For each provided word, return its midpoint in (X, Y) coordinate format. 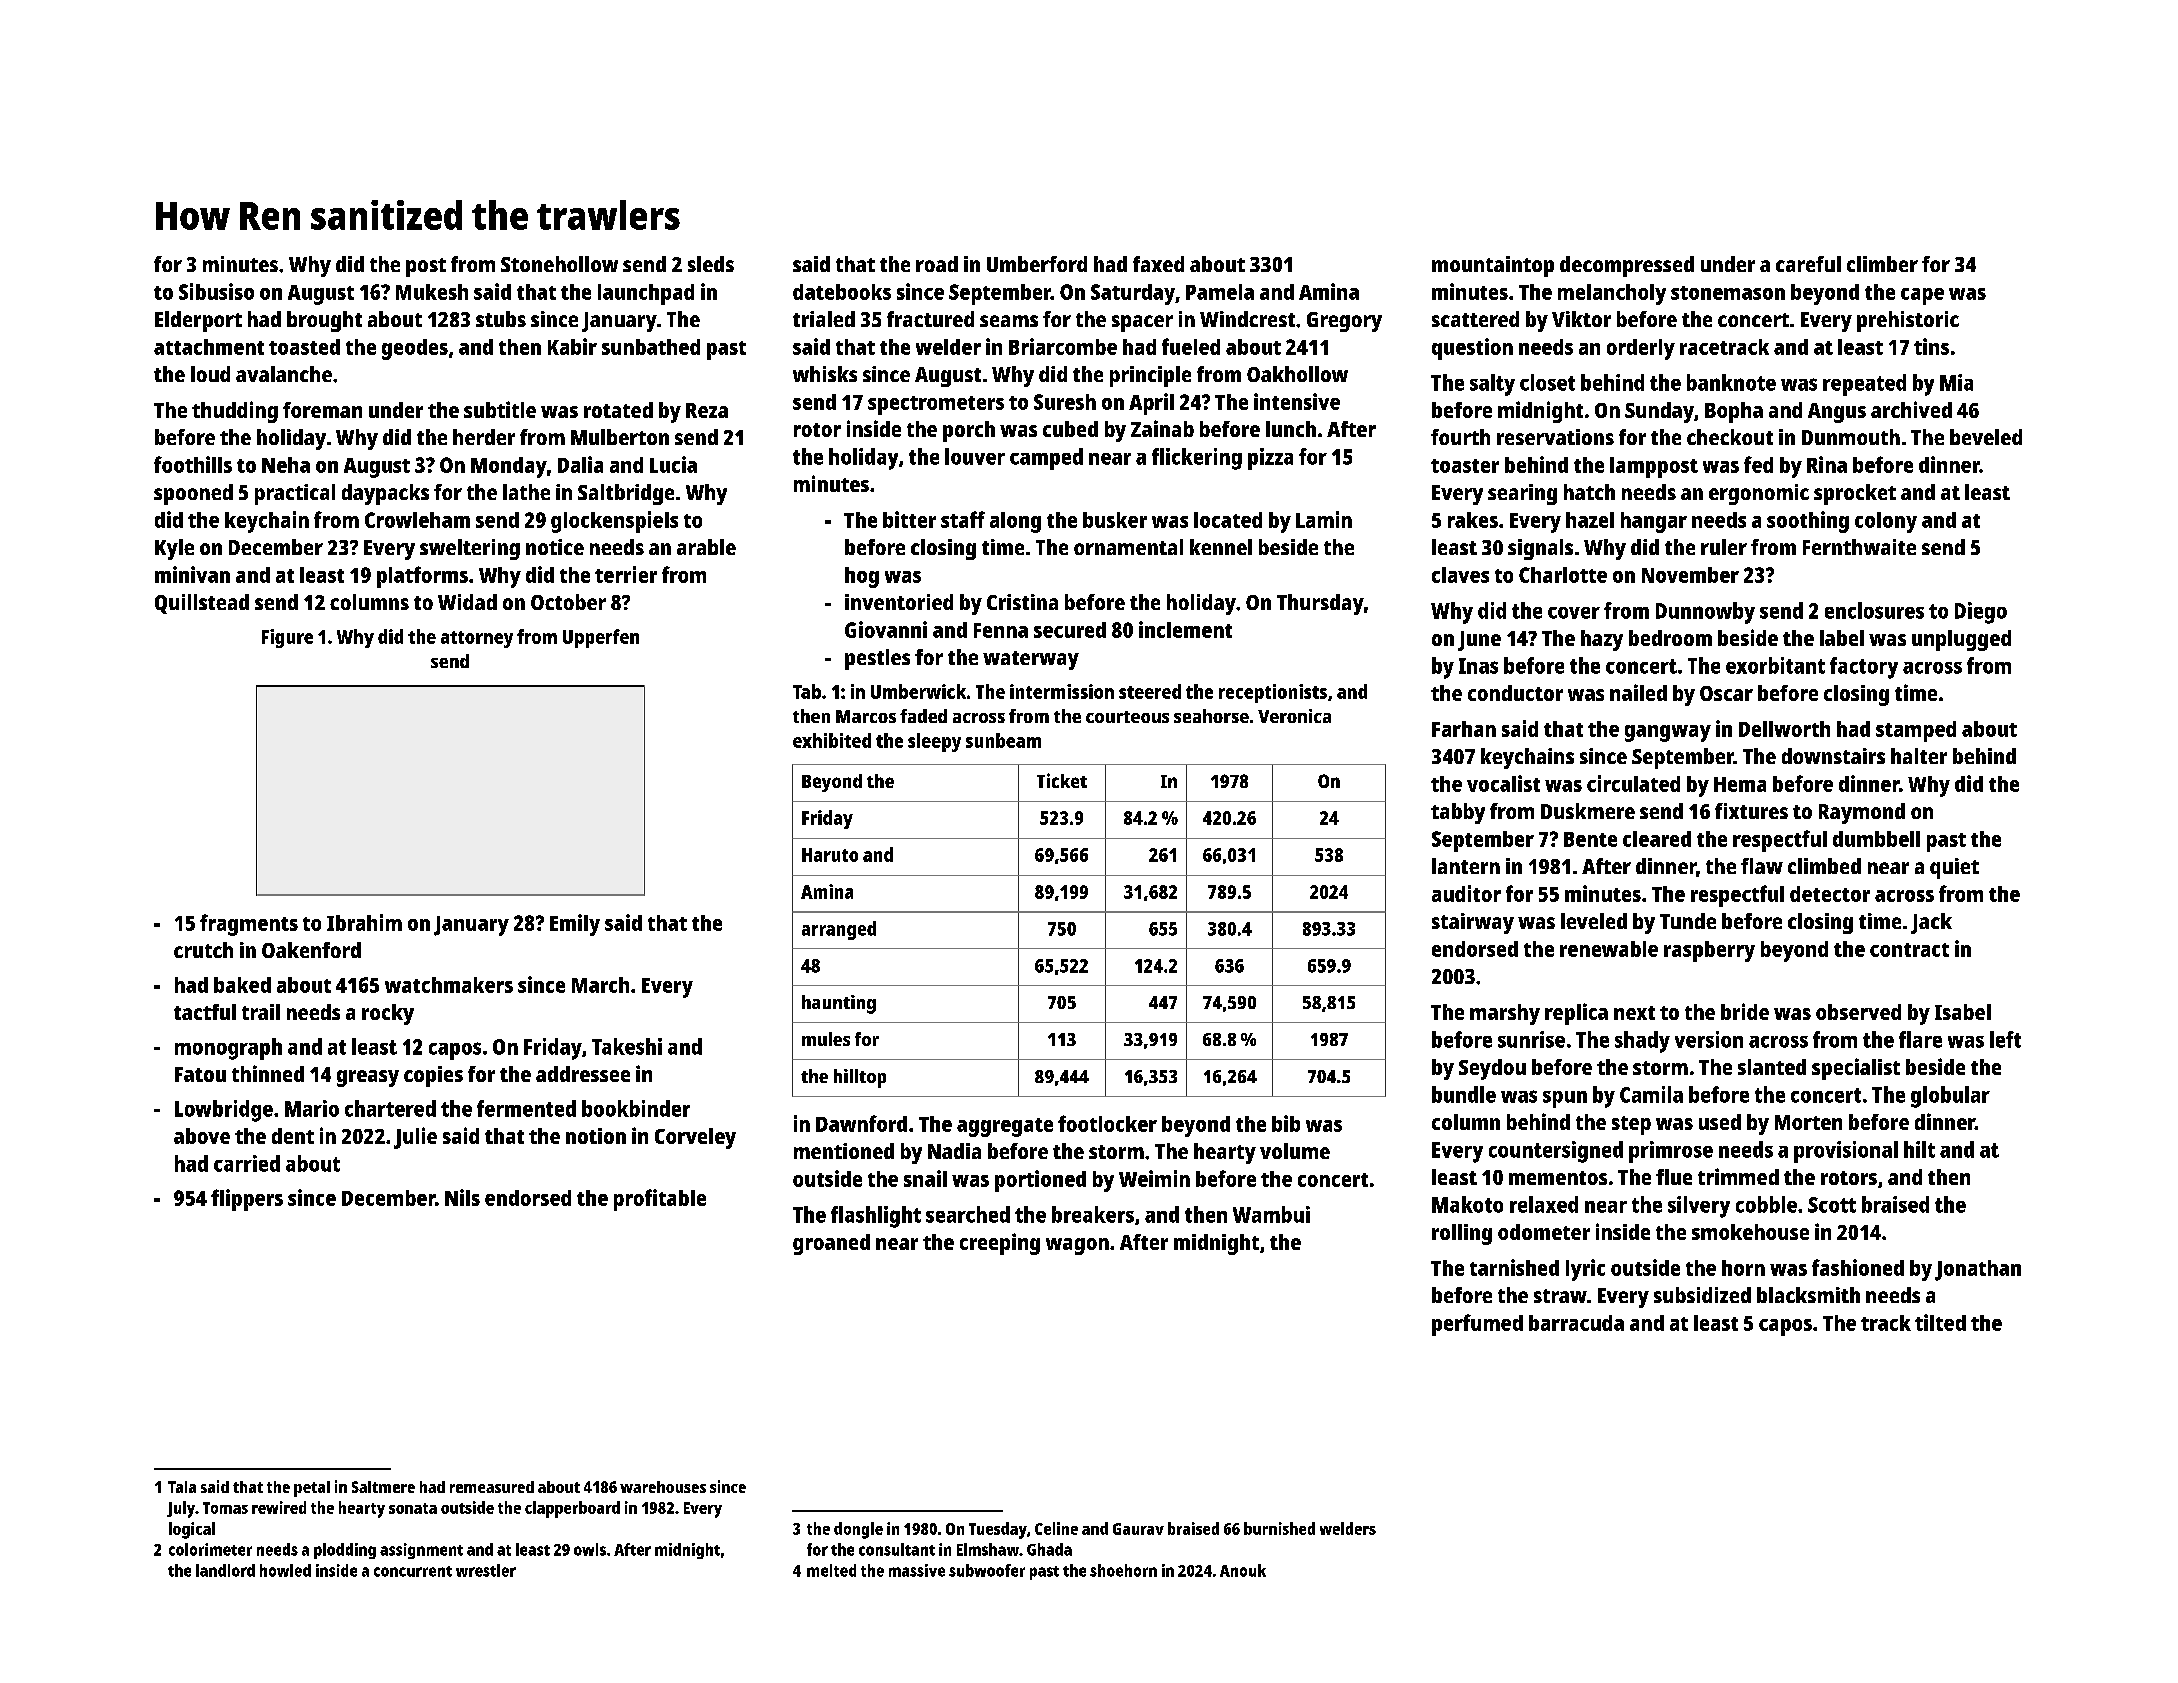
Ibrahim (364, 922)
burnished (1279, 1528)
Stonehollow (559, 264)
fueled (1191, 346)
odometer (1544, 1232)
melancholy (1612, 294)
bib (1286, 1123)
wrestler (486, 1570)
